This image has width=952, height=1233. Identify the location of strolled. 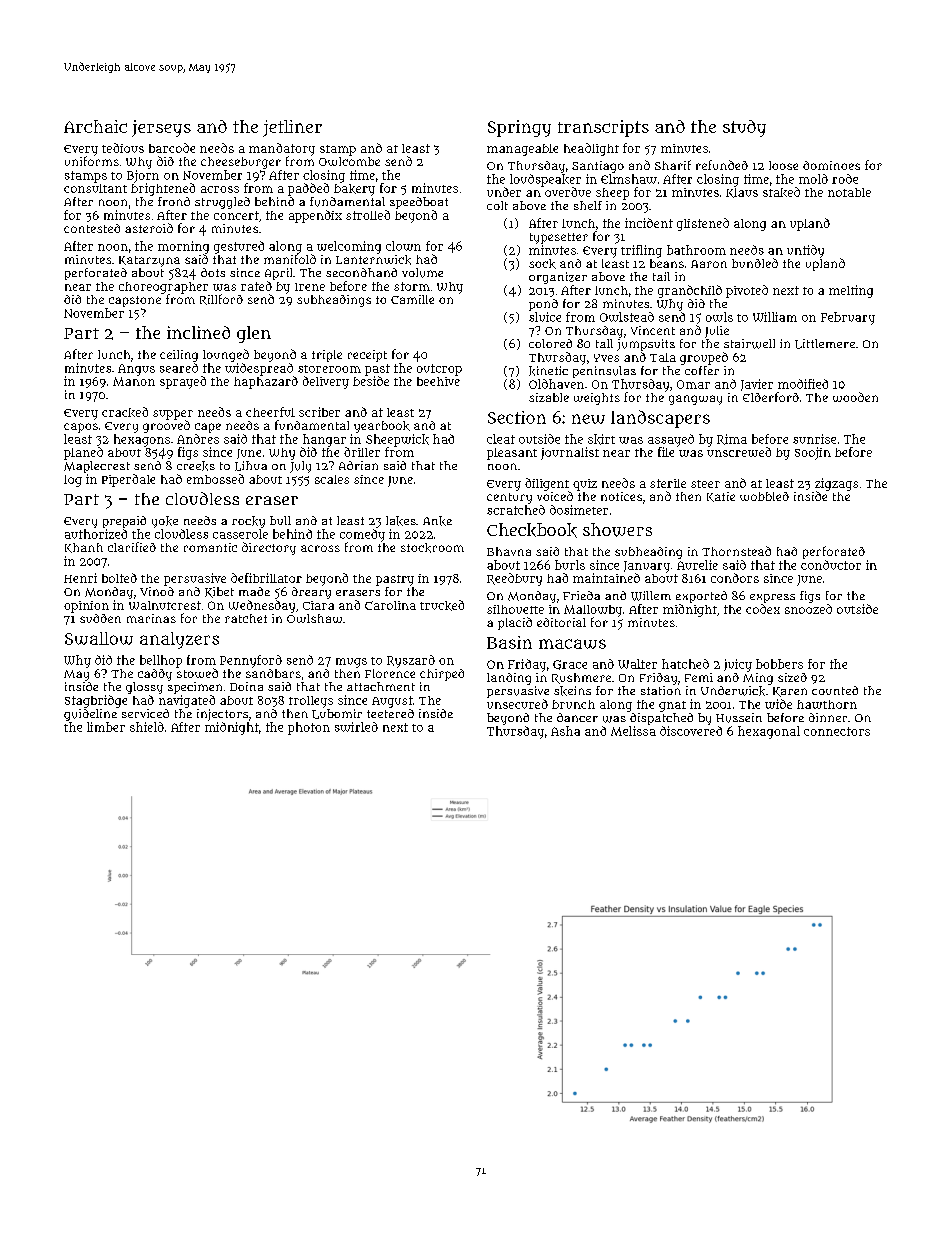
(368, 215).
